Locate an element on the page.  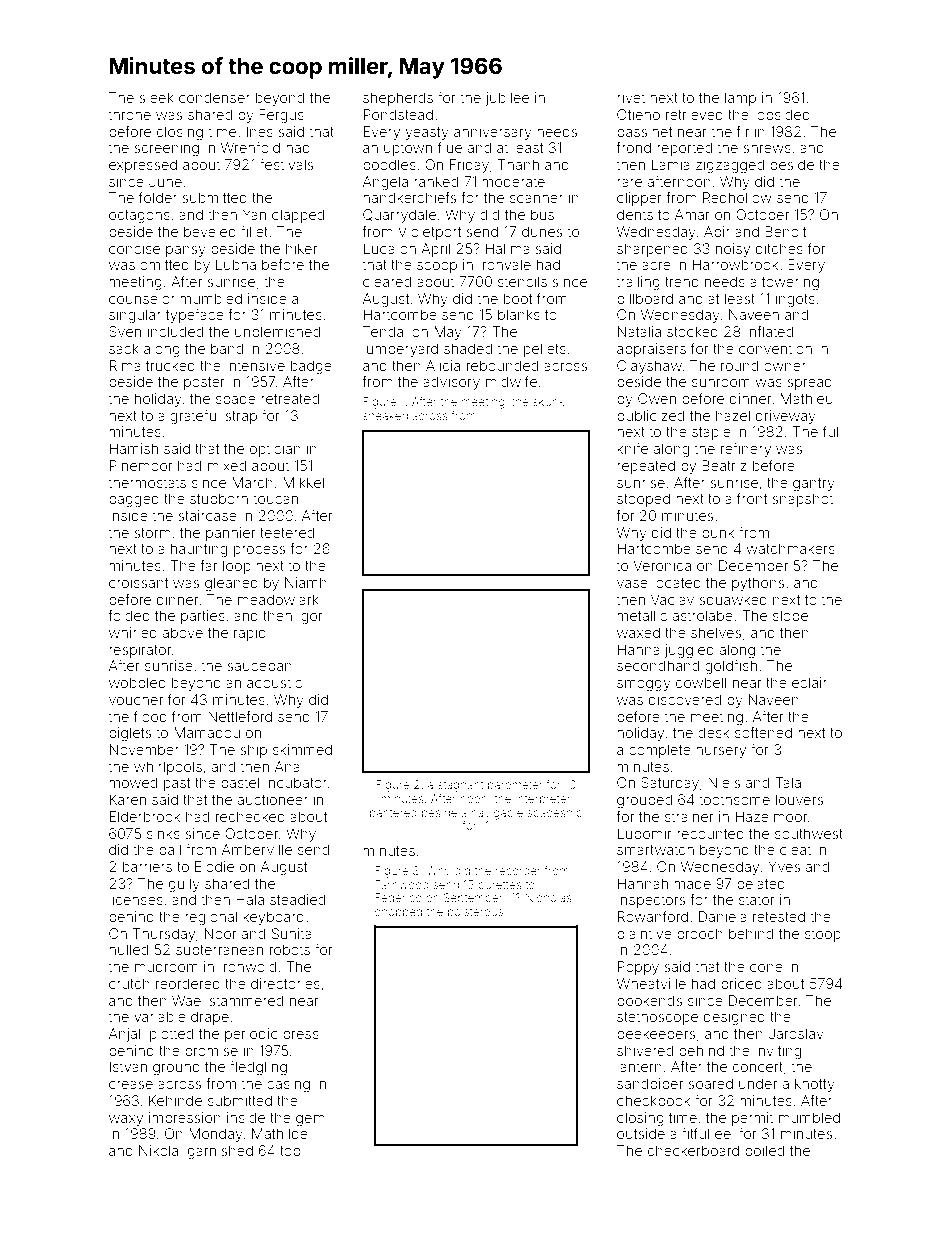
ingots is located at coordinates (795, 300).
